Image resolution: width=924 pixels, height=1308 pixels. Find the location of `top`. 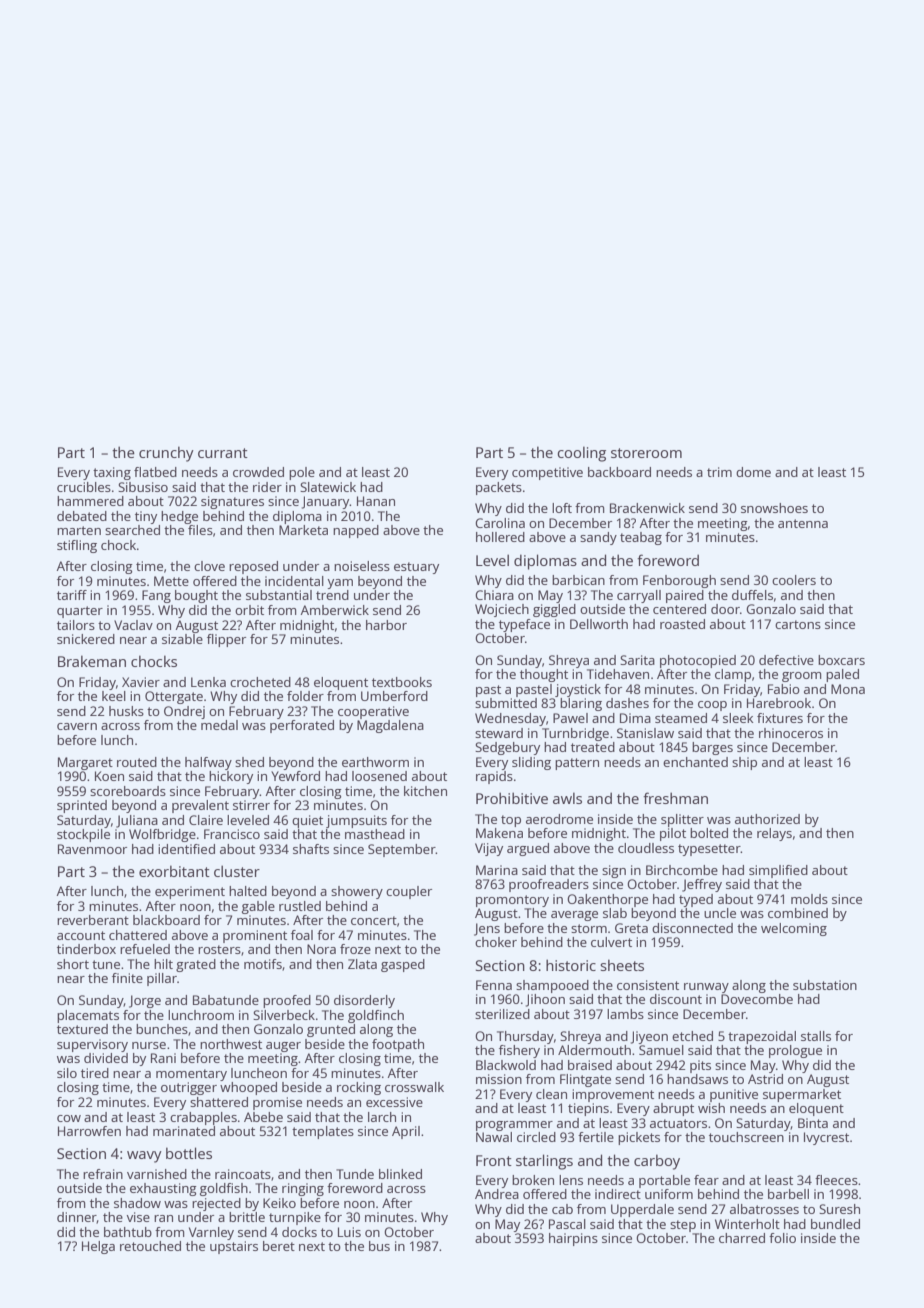

top is located at coordinates (511, 821).
